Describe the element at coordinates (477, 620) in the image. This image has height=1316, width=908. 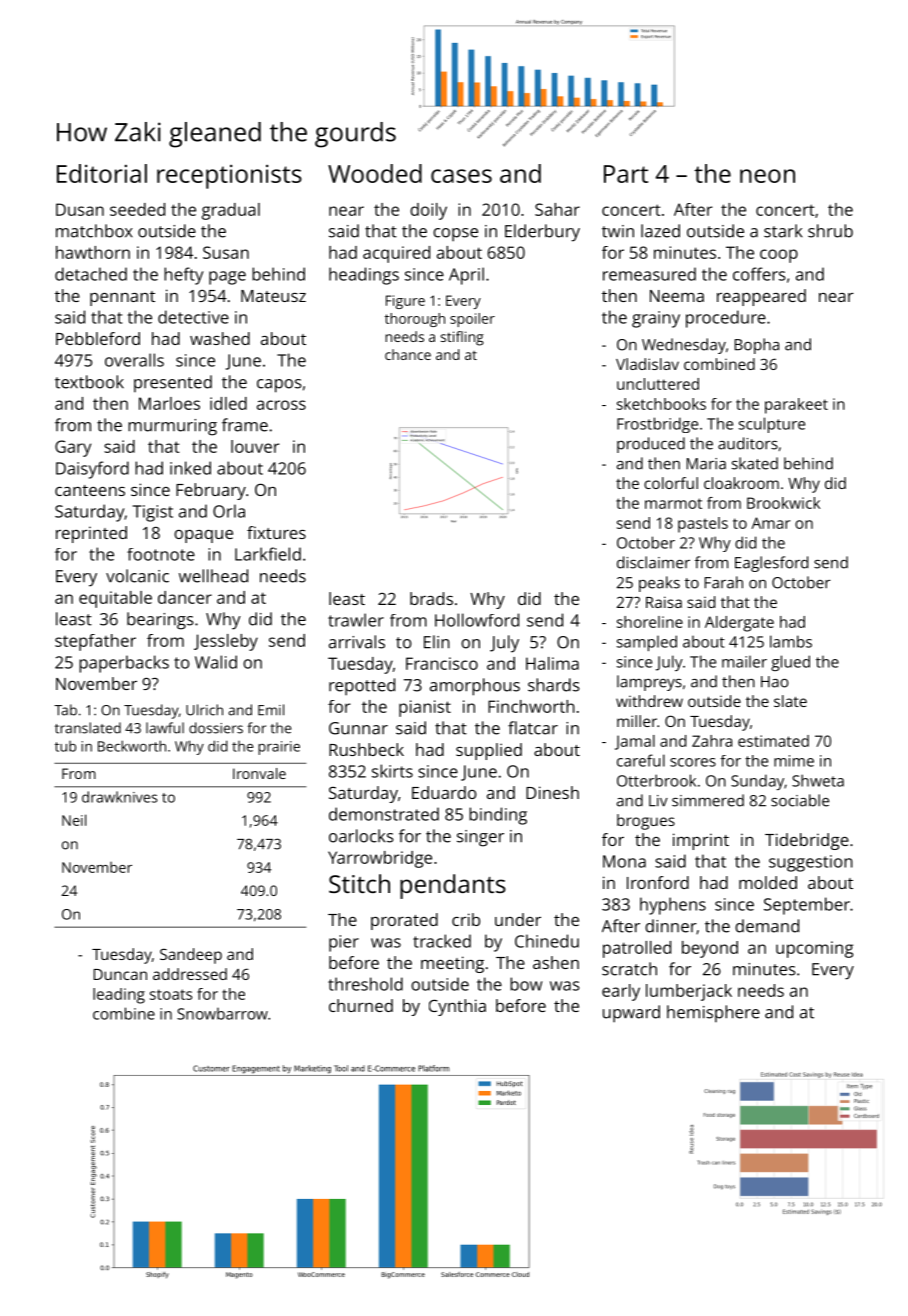
I see `Hollowford` at that location.
